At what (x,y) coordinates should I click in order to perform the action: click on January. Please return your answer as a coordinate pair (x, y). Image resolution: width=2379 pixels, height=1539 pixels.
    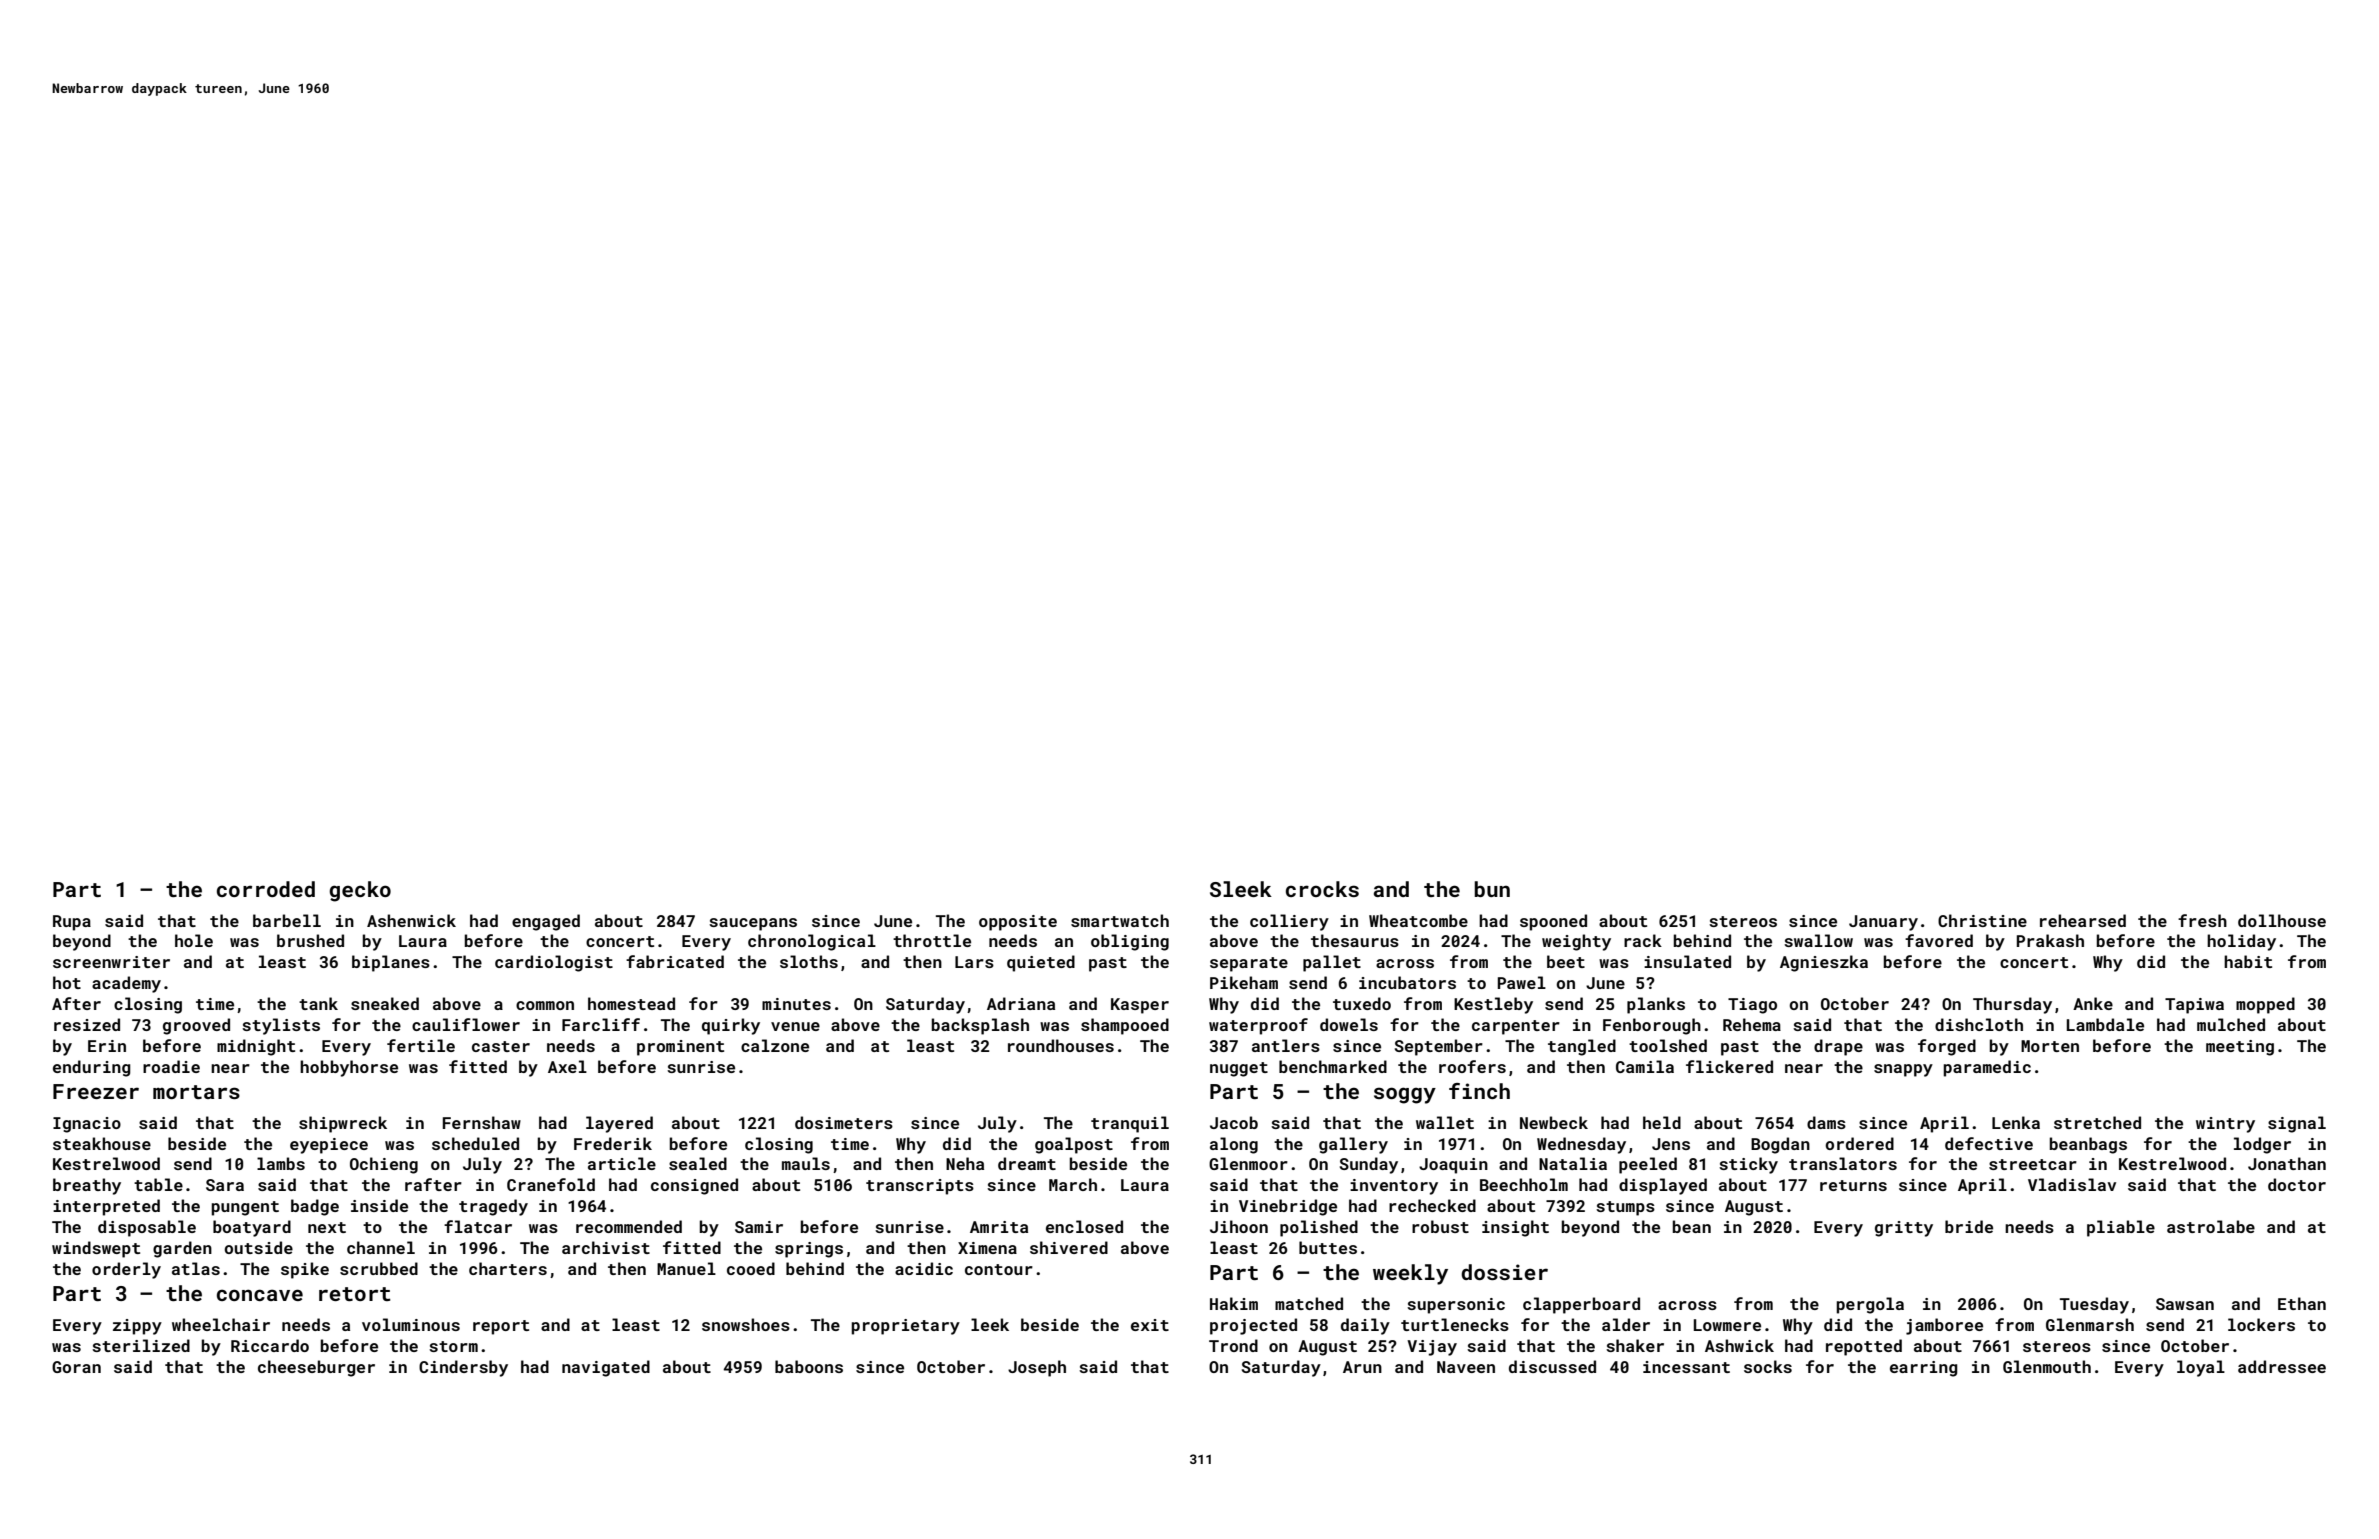
    Looking at the image, I should click on (1883, 923).
